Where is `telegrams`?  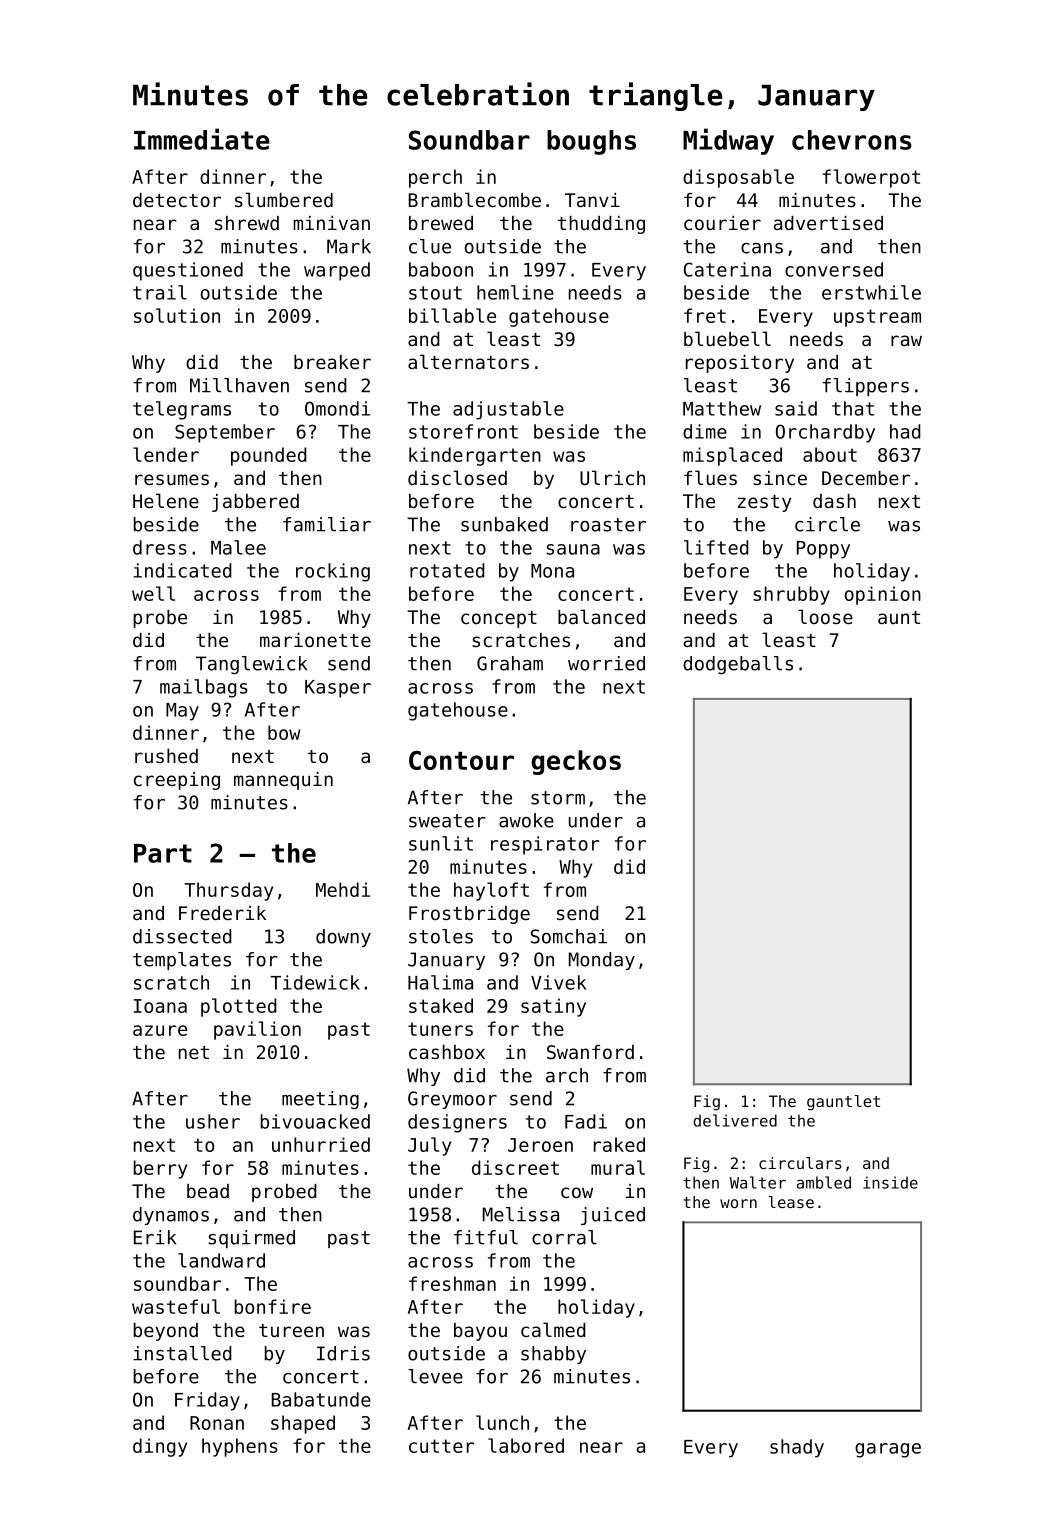
telegrams is located at coordinates (182, 410).
